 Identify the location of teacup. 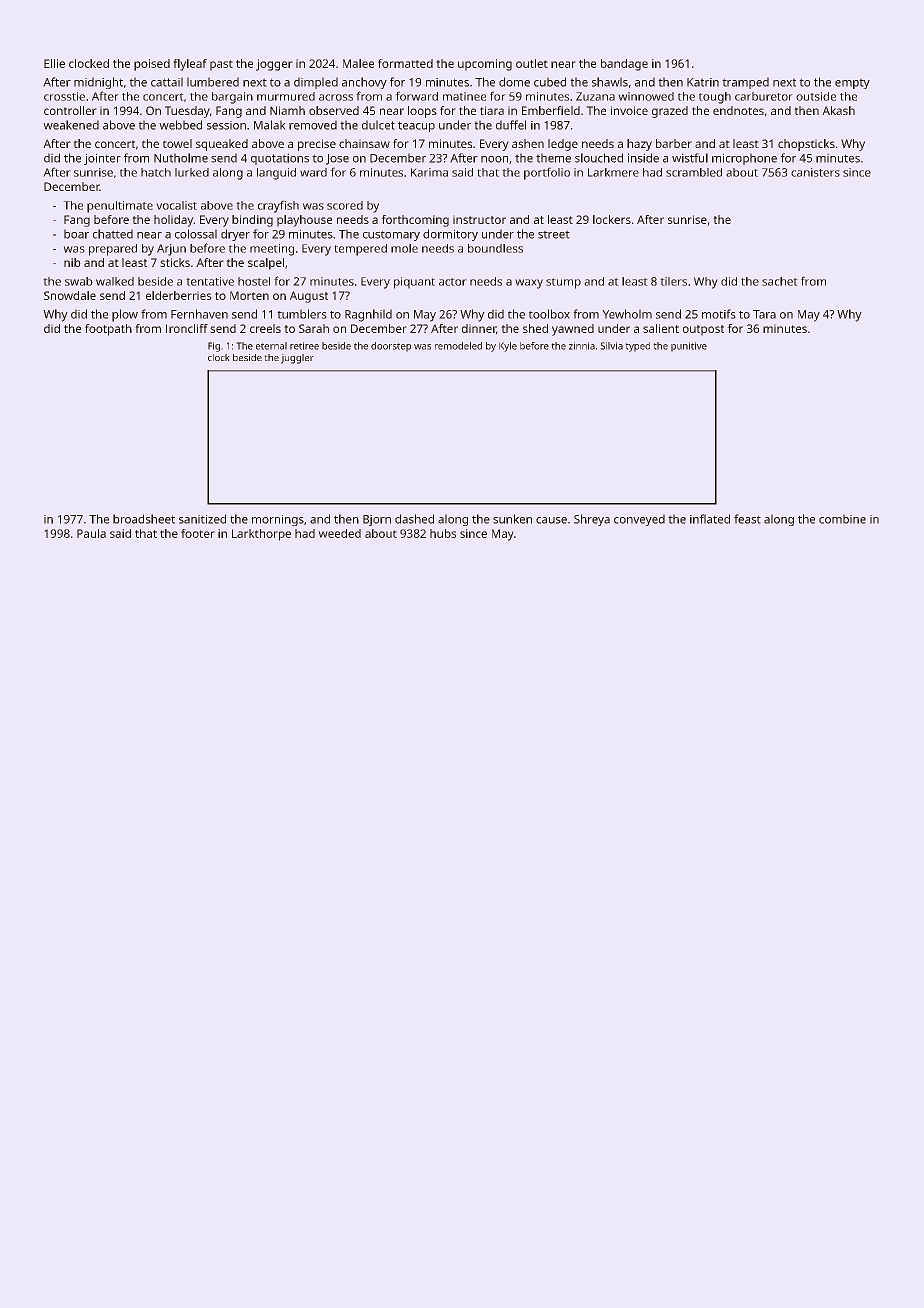
(416, 126).
